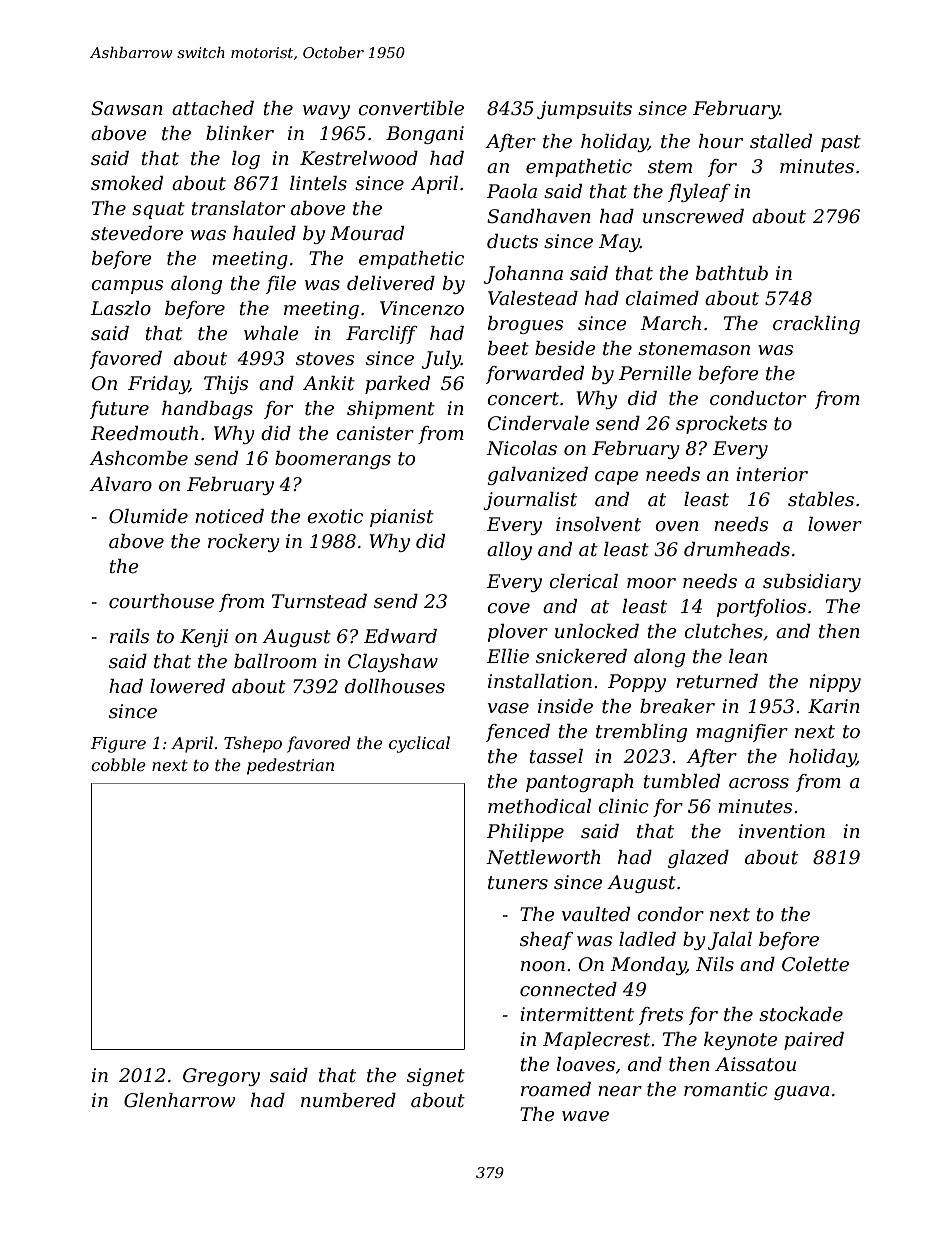 Image resolution: width=952 pixels, height=1233 pixels. Describe the element at coordinates (367, 233) in the screenshot. I see `Mourad` at that location.
